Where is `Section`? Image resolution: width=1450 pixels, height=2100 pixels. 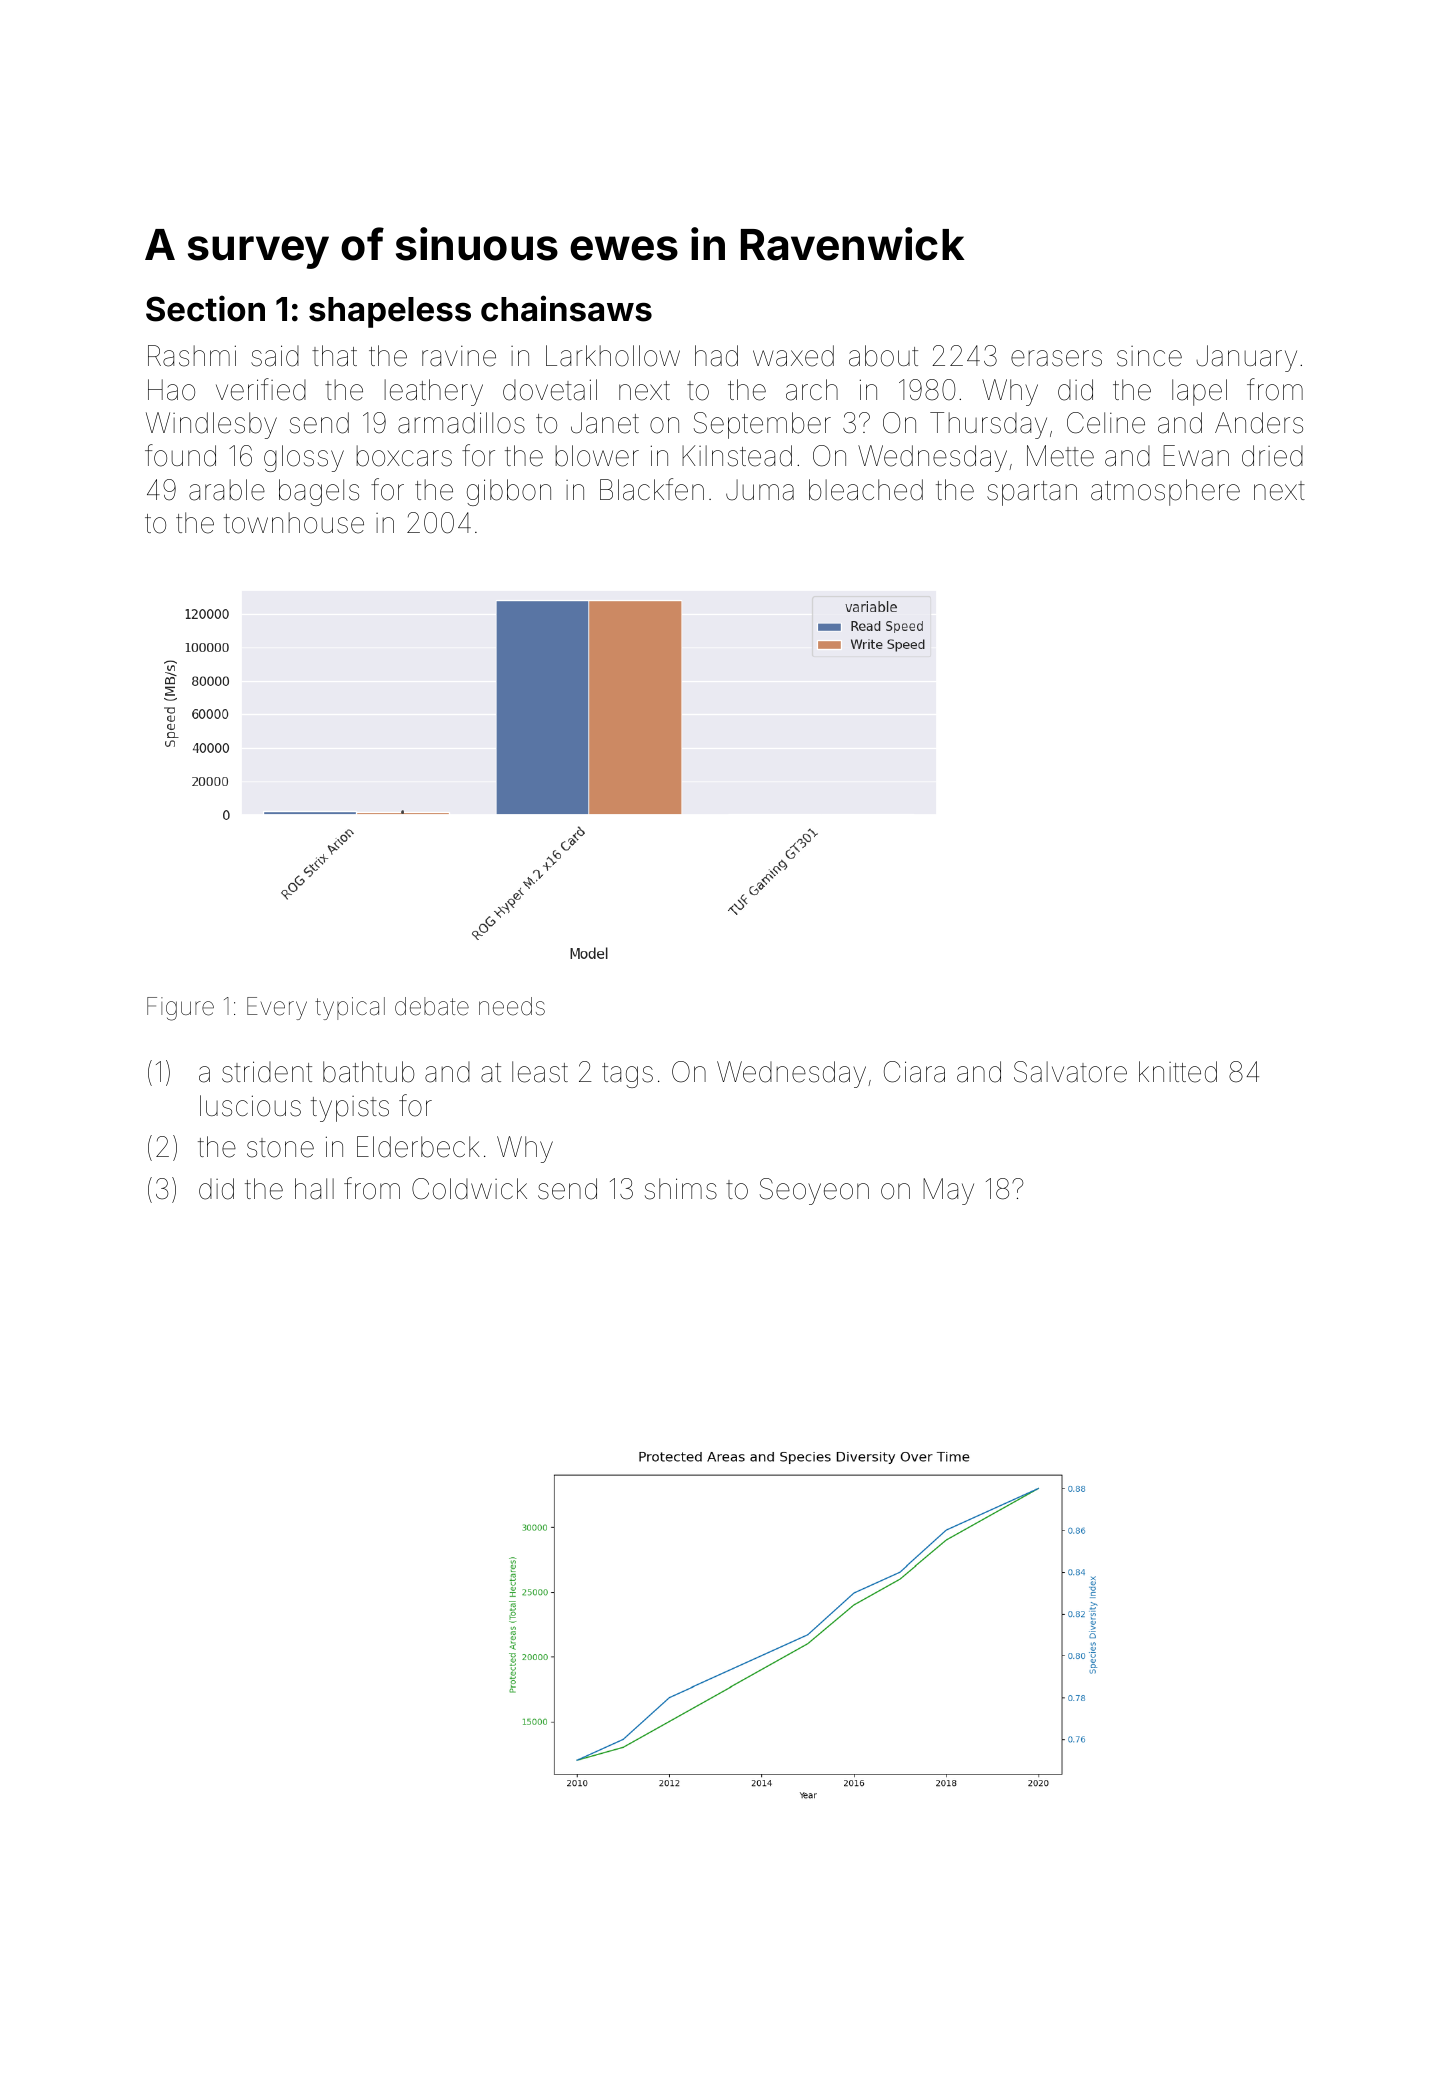 Section is located at coordinates (205, 308).
